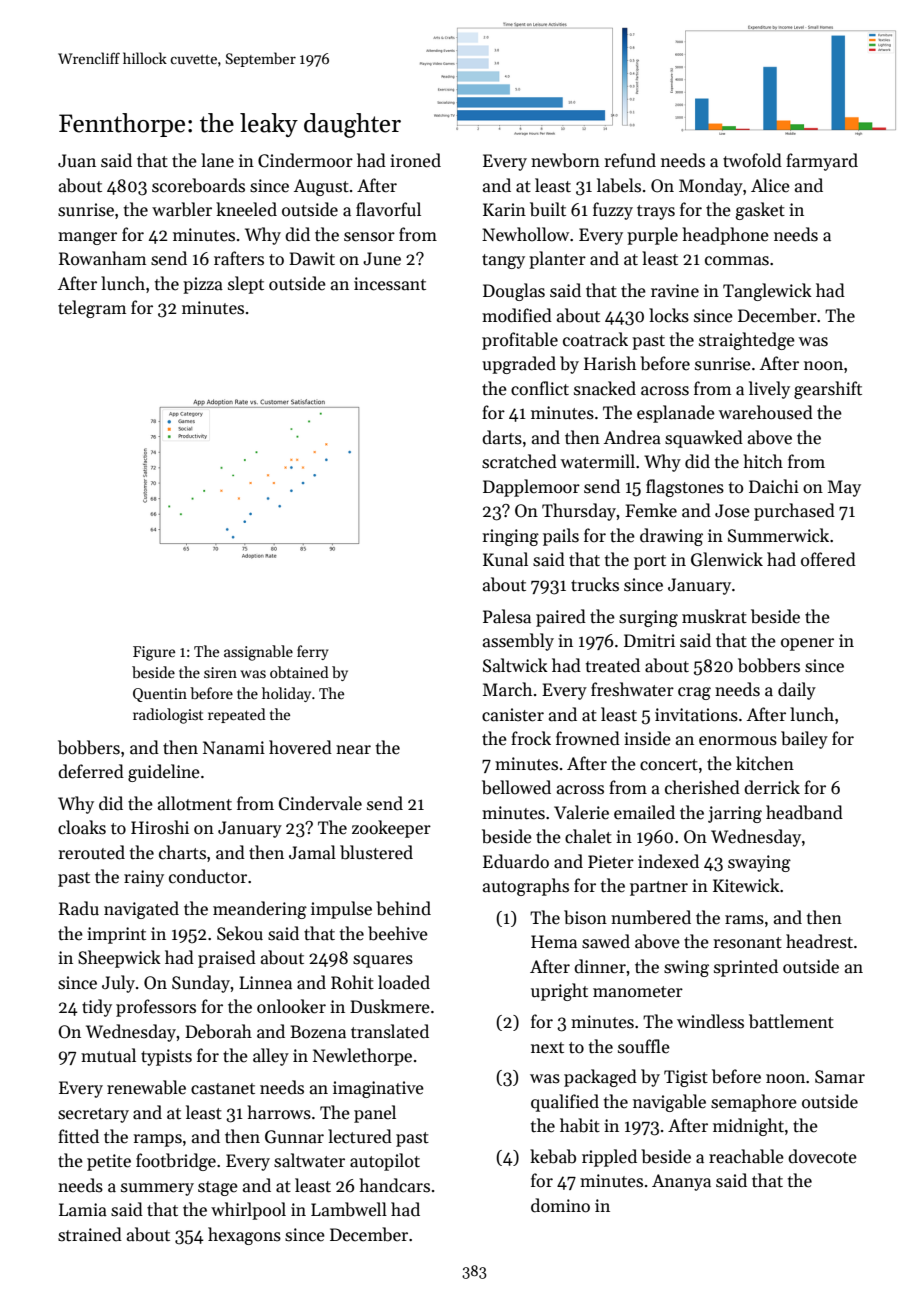 This document has width=924, height=1311. Describe the element at coordinates (548, 209) in the document. I see `built` at that location.
